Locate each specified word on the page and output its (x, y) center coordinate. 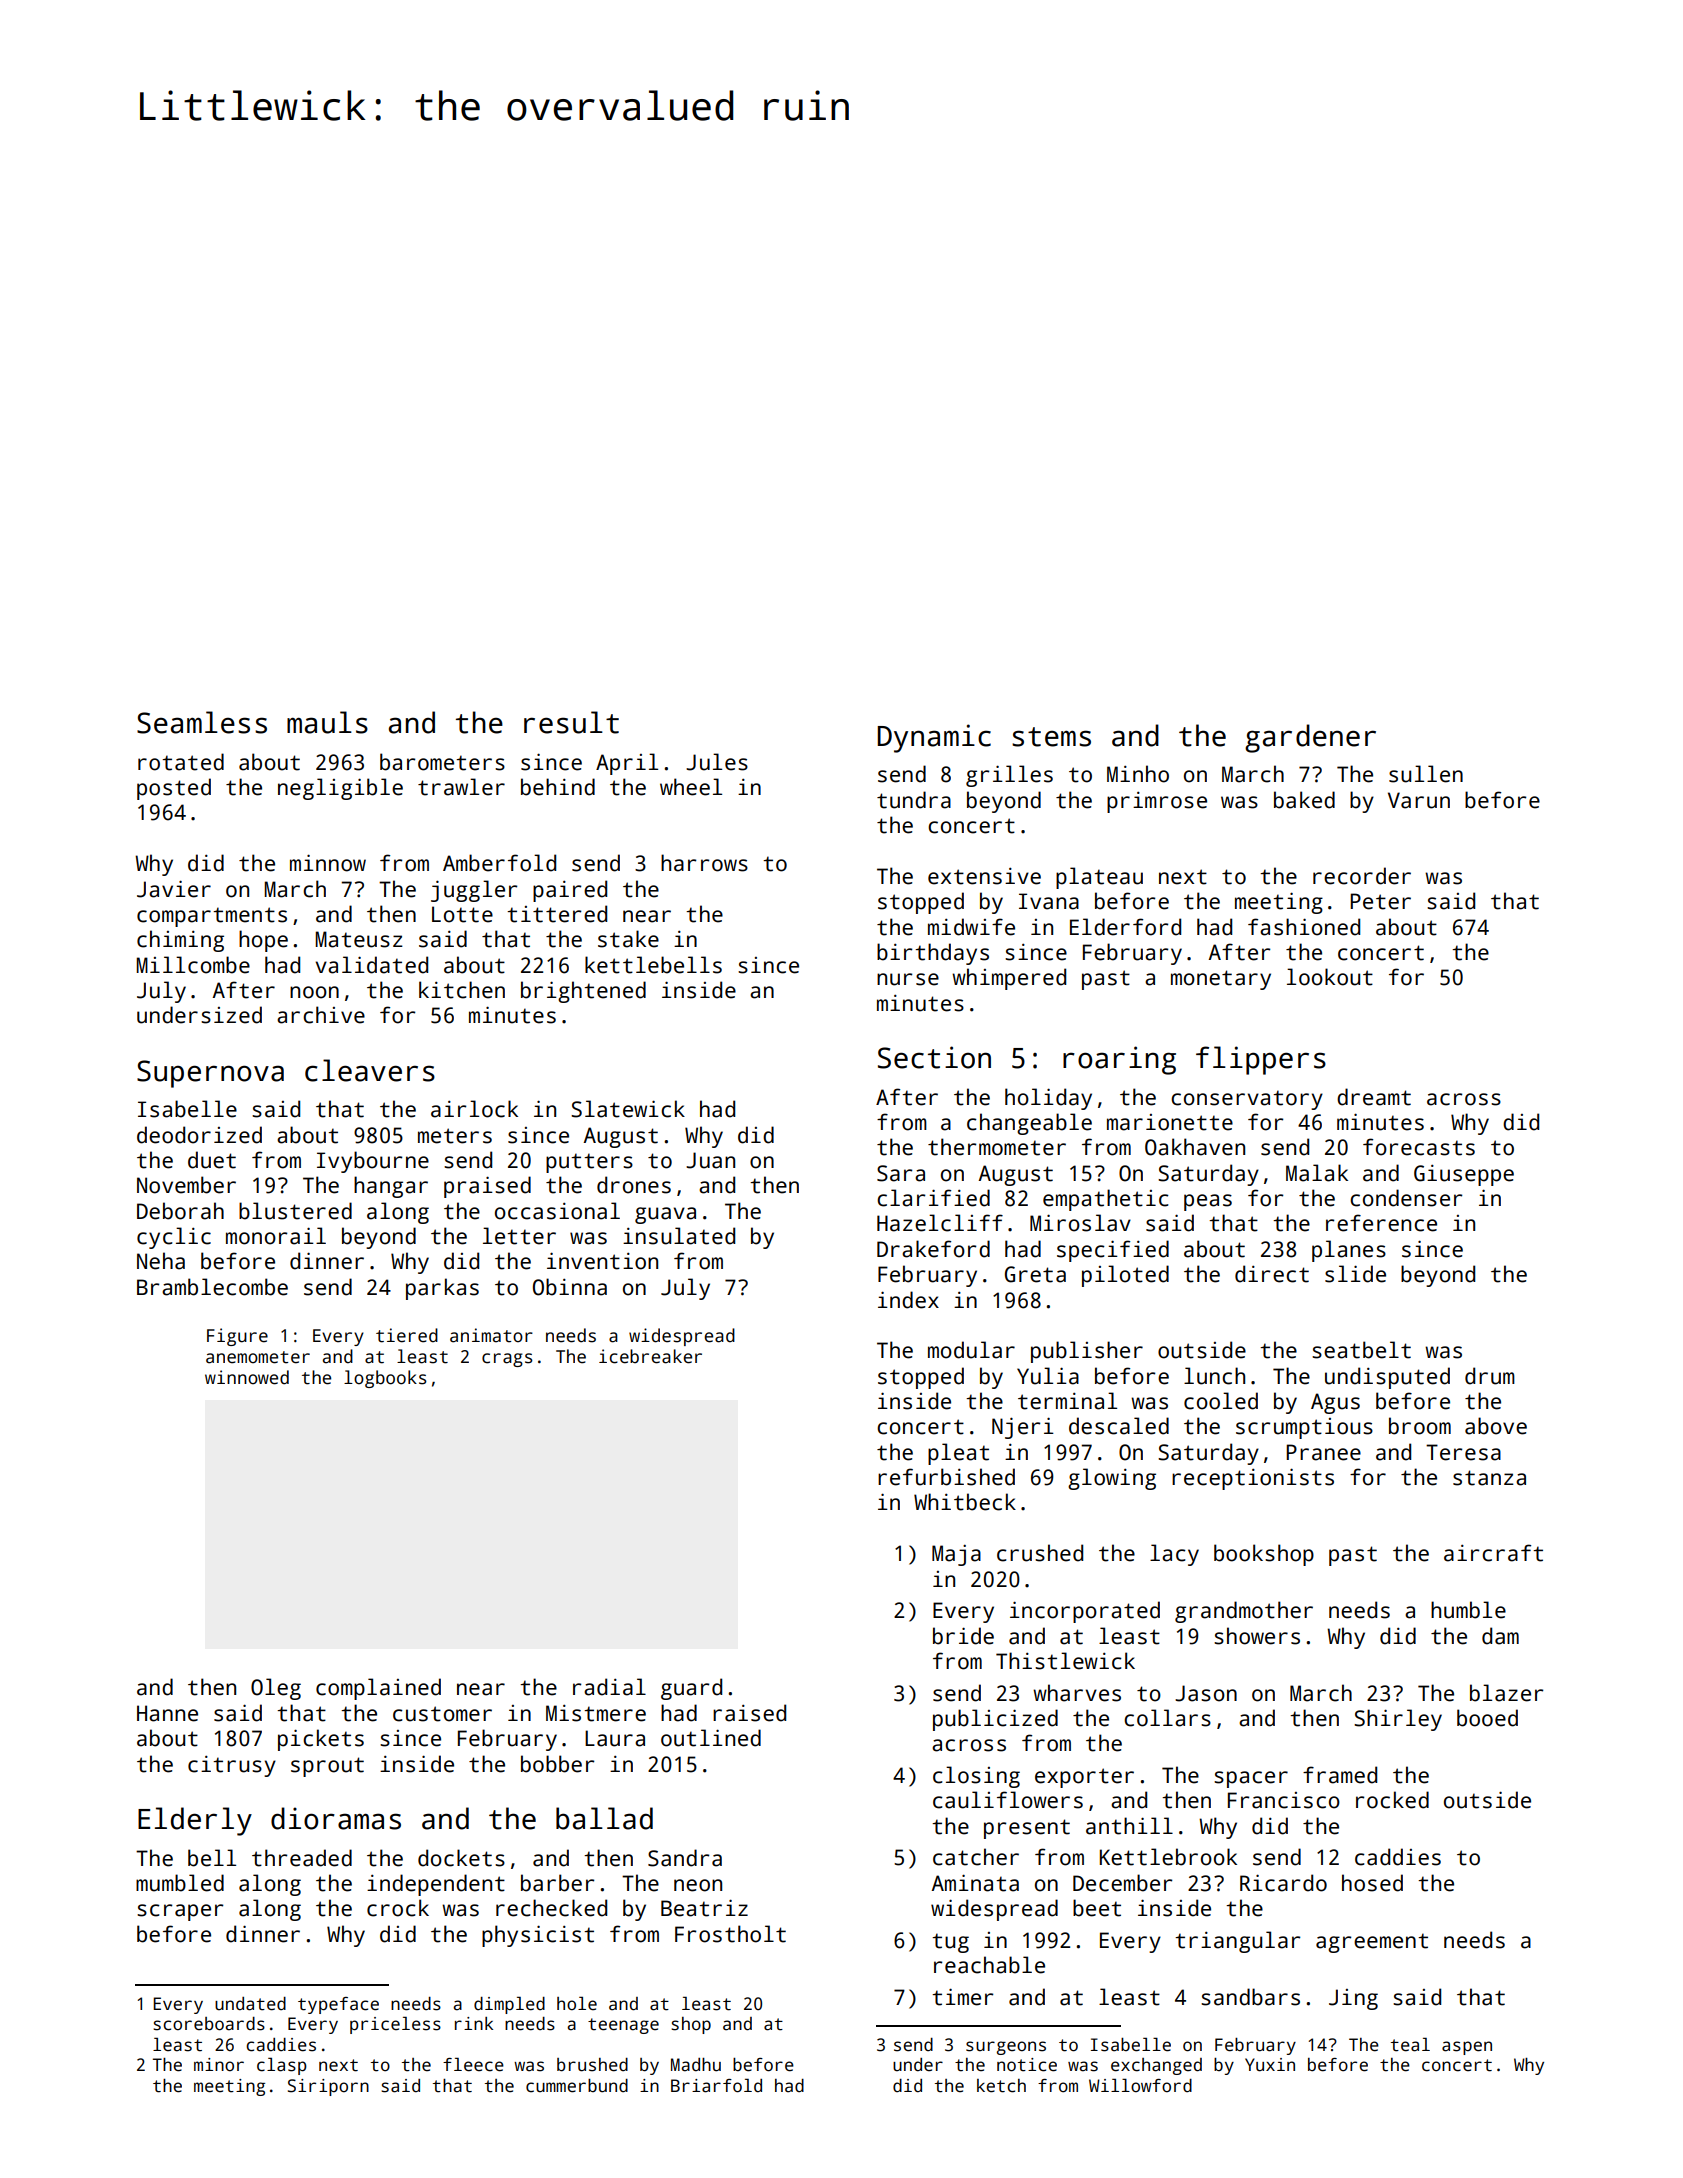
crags (507, 1360)
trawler (461, 787)
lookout (1330, 977)
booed (1487, 1718)
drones (634, 1185)
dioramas (336, 1818)
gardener (1310, 738)
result (571, 722)
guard (691, 1689)
